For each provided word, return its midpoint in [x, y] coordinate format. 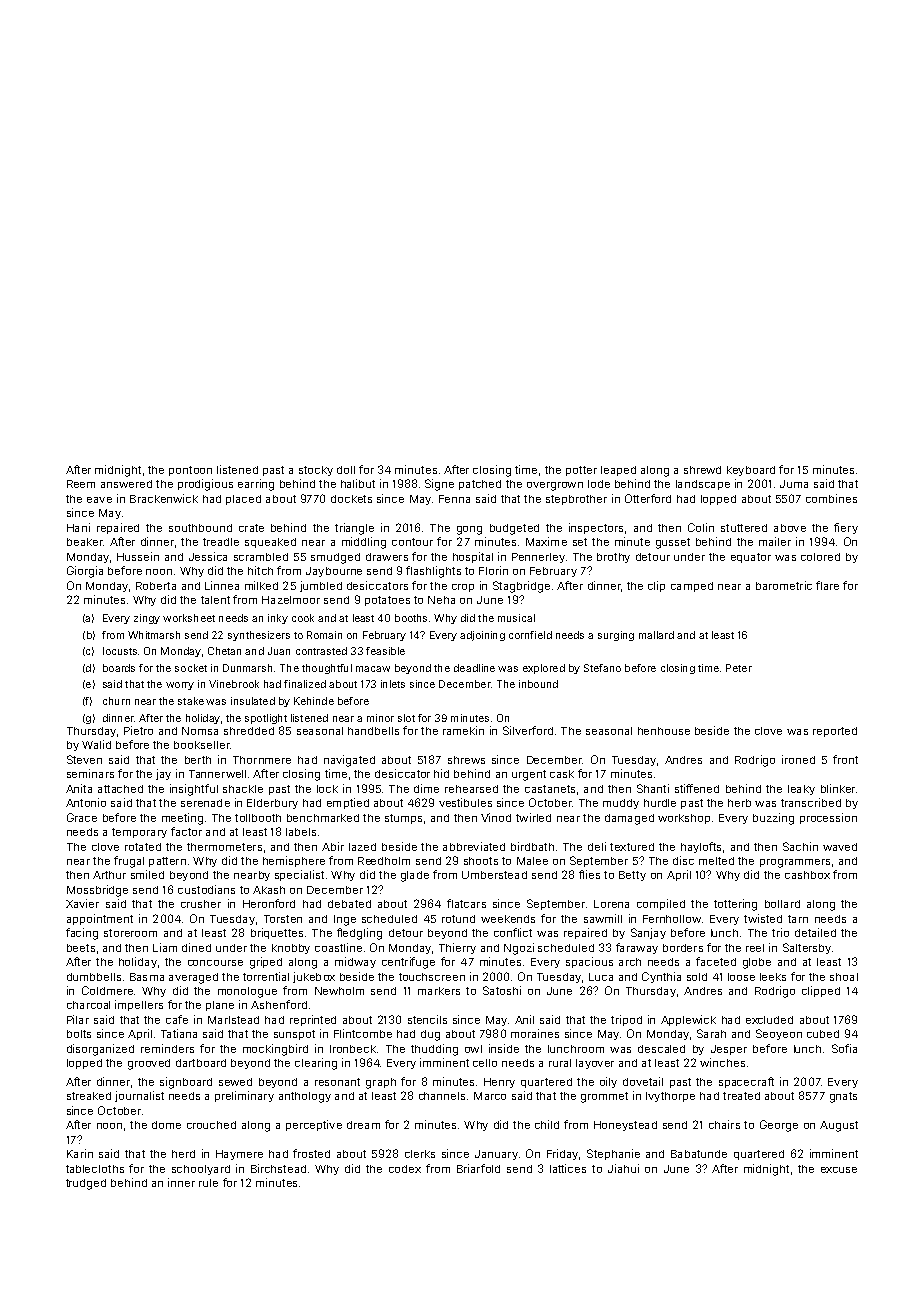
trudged [86, 1184]
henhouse [664, 731]
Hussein [138, 556]
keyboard [751, 471]
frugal [129, 862]
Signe [439, 485]
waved [840, 847]
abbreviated [474, 846]
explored [544, 669]
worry [180, 686]
